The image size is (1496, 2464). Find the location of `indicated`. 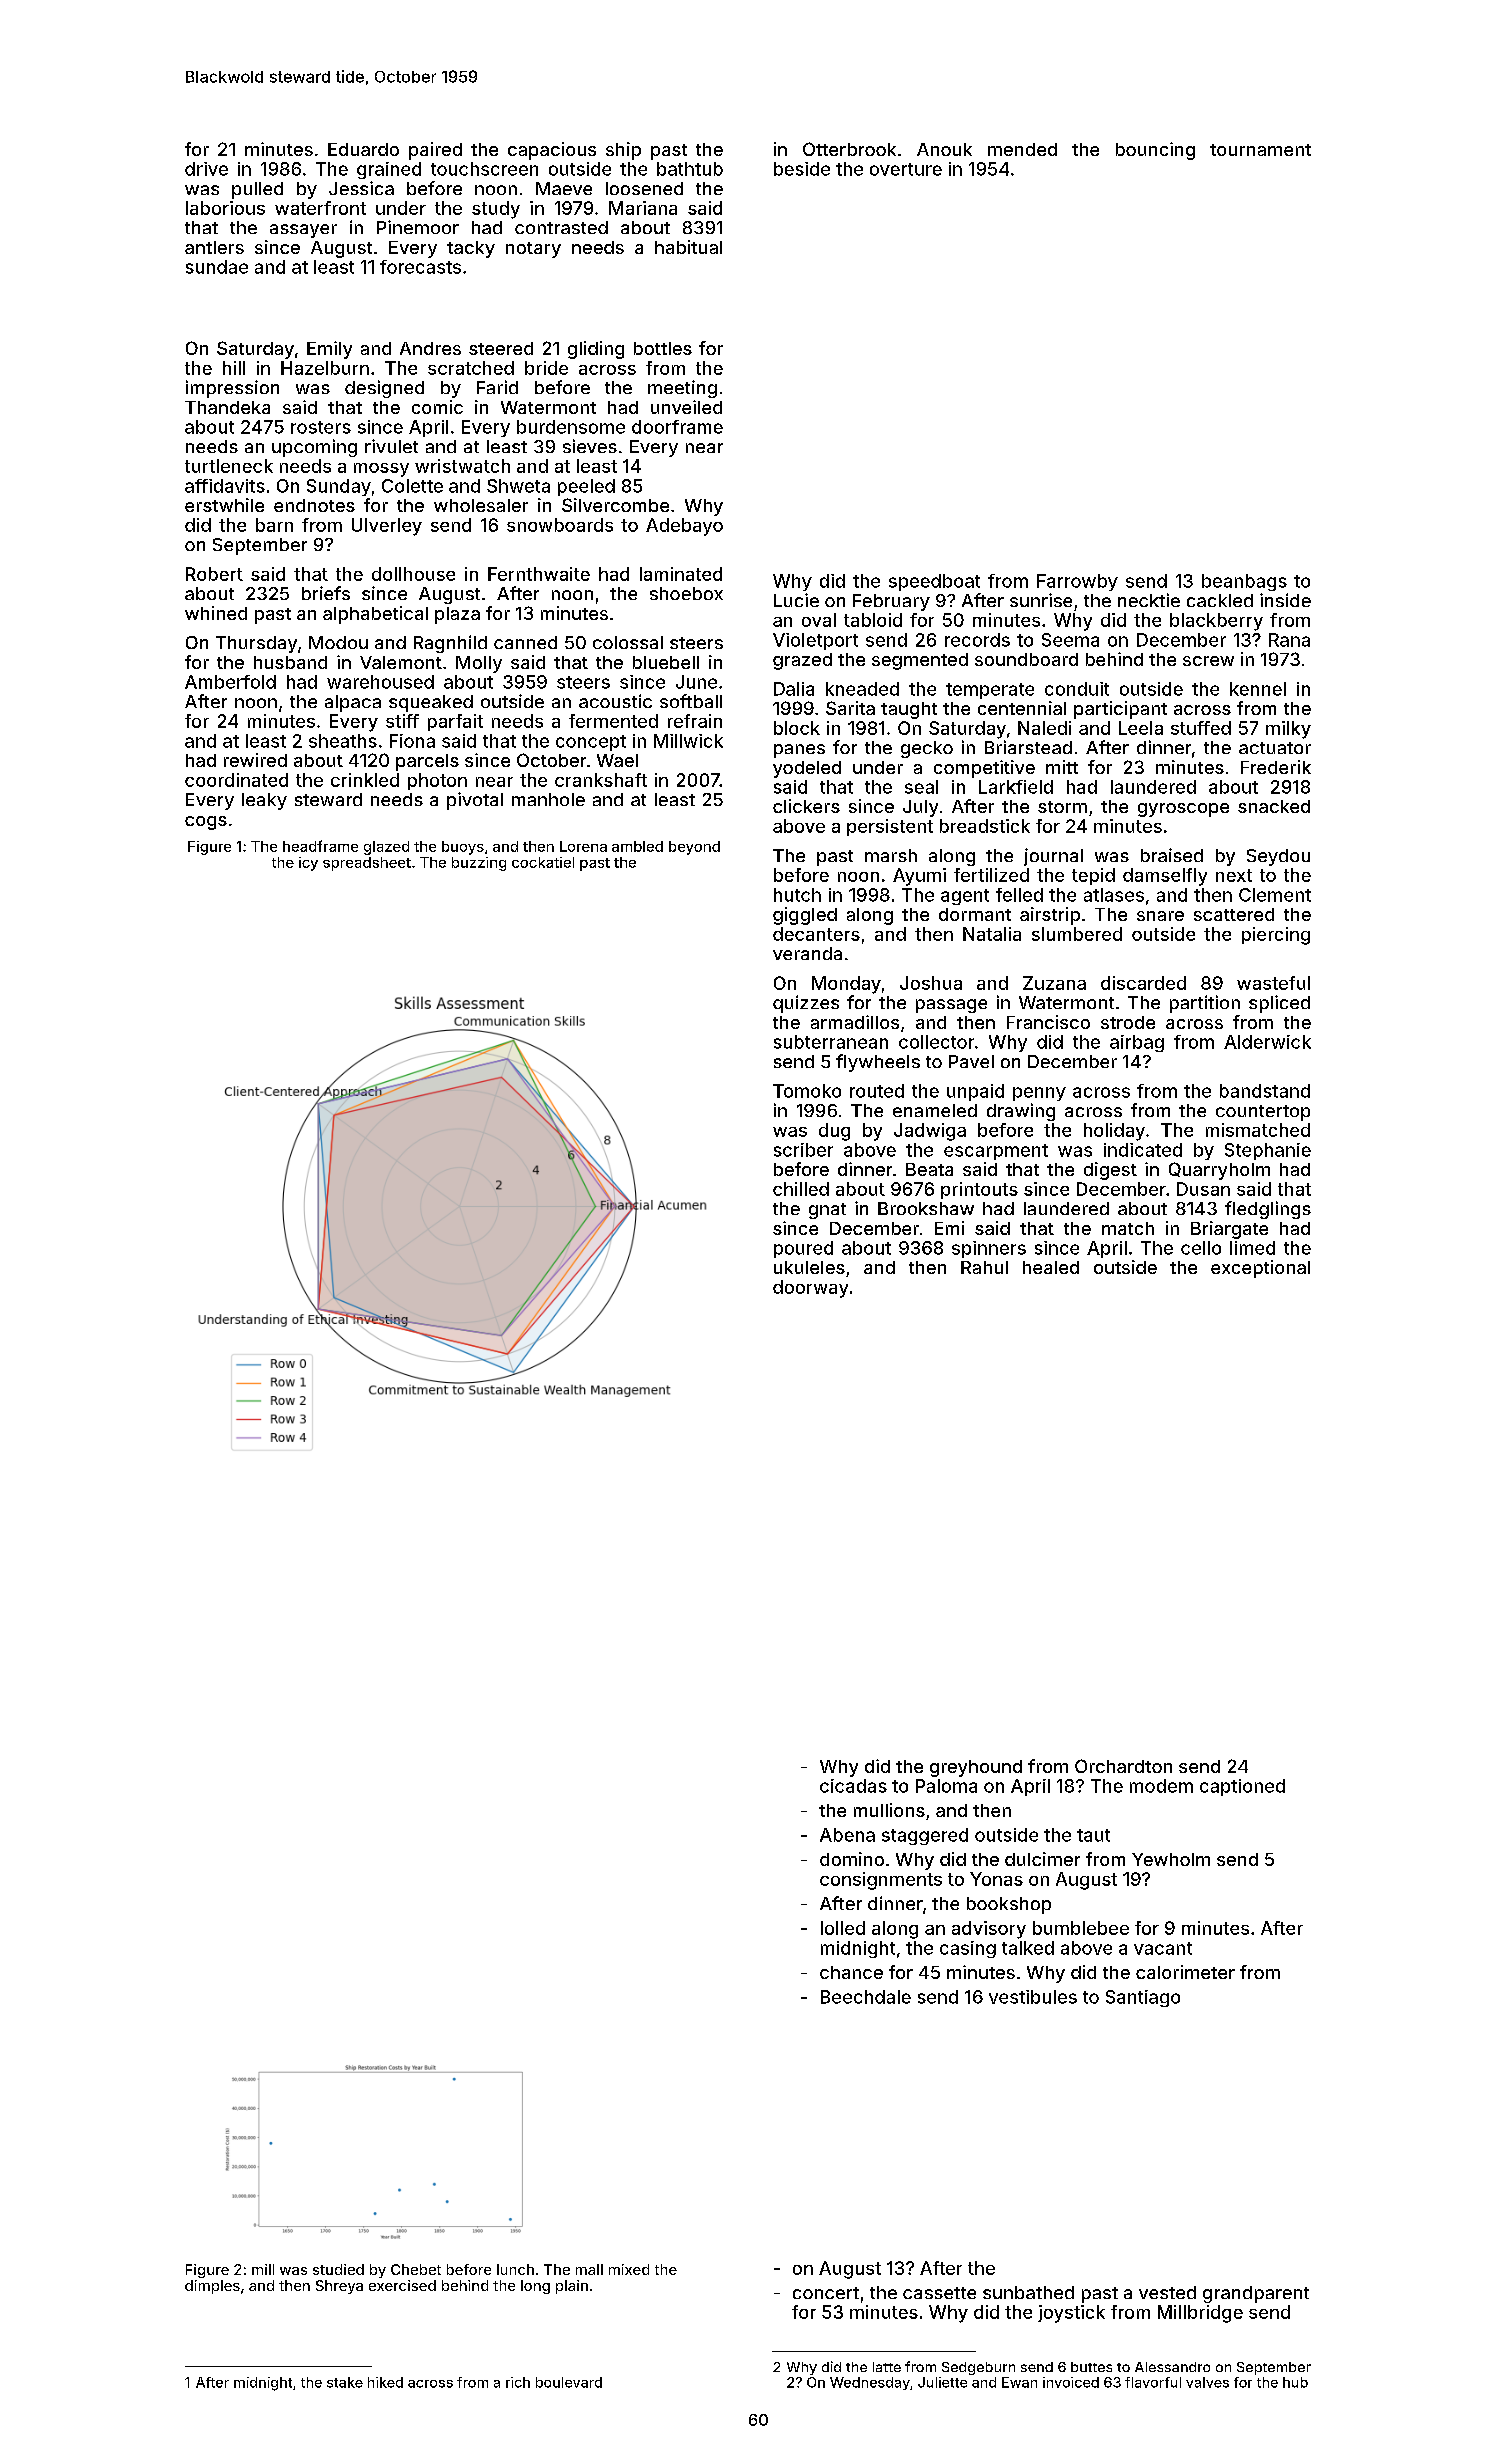

indicated is located at coordinates (1143, 1150).
